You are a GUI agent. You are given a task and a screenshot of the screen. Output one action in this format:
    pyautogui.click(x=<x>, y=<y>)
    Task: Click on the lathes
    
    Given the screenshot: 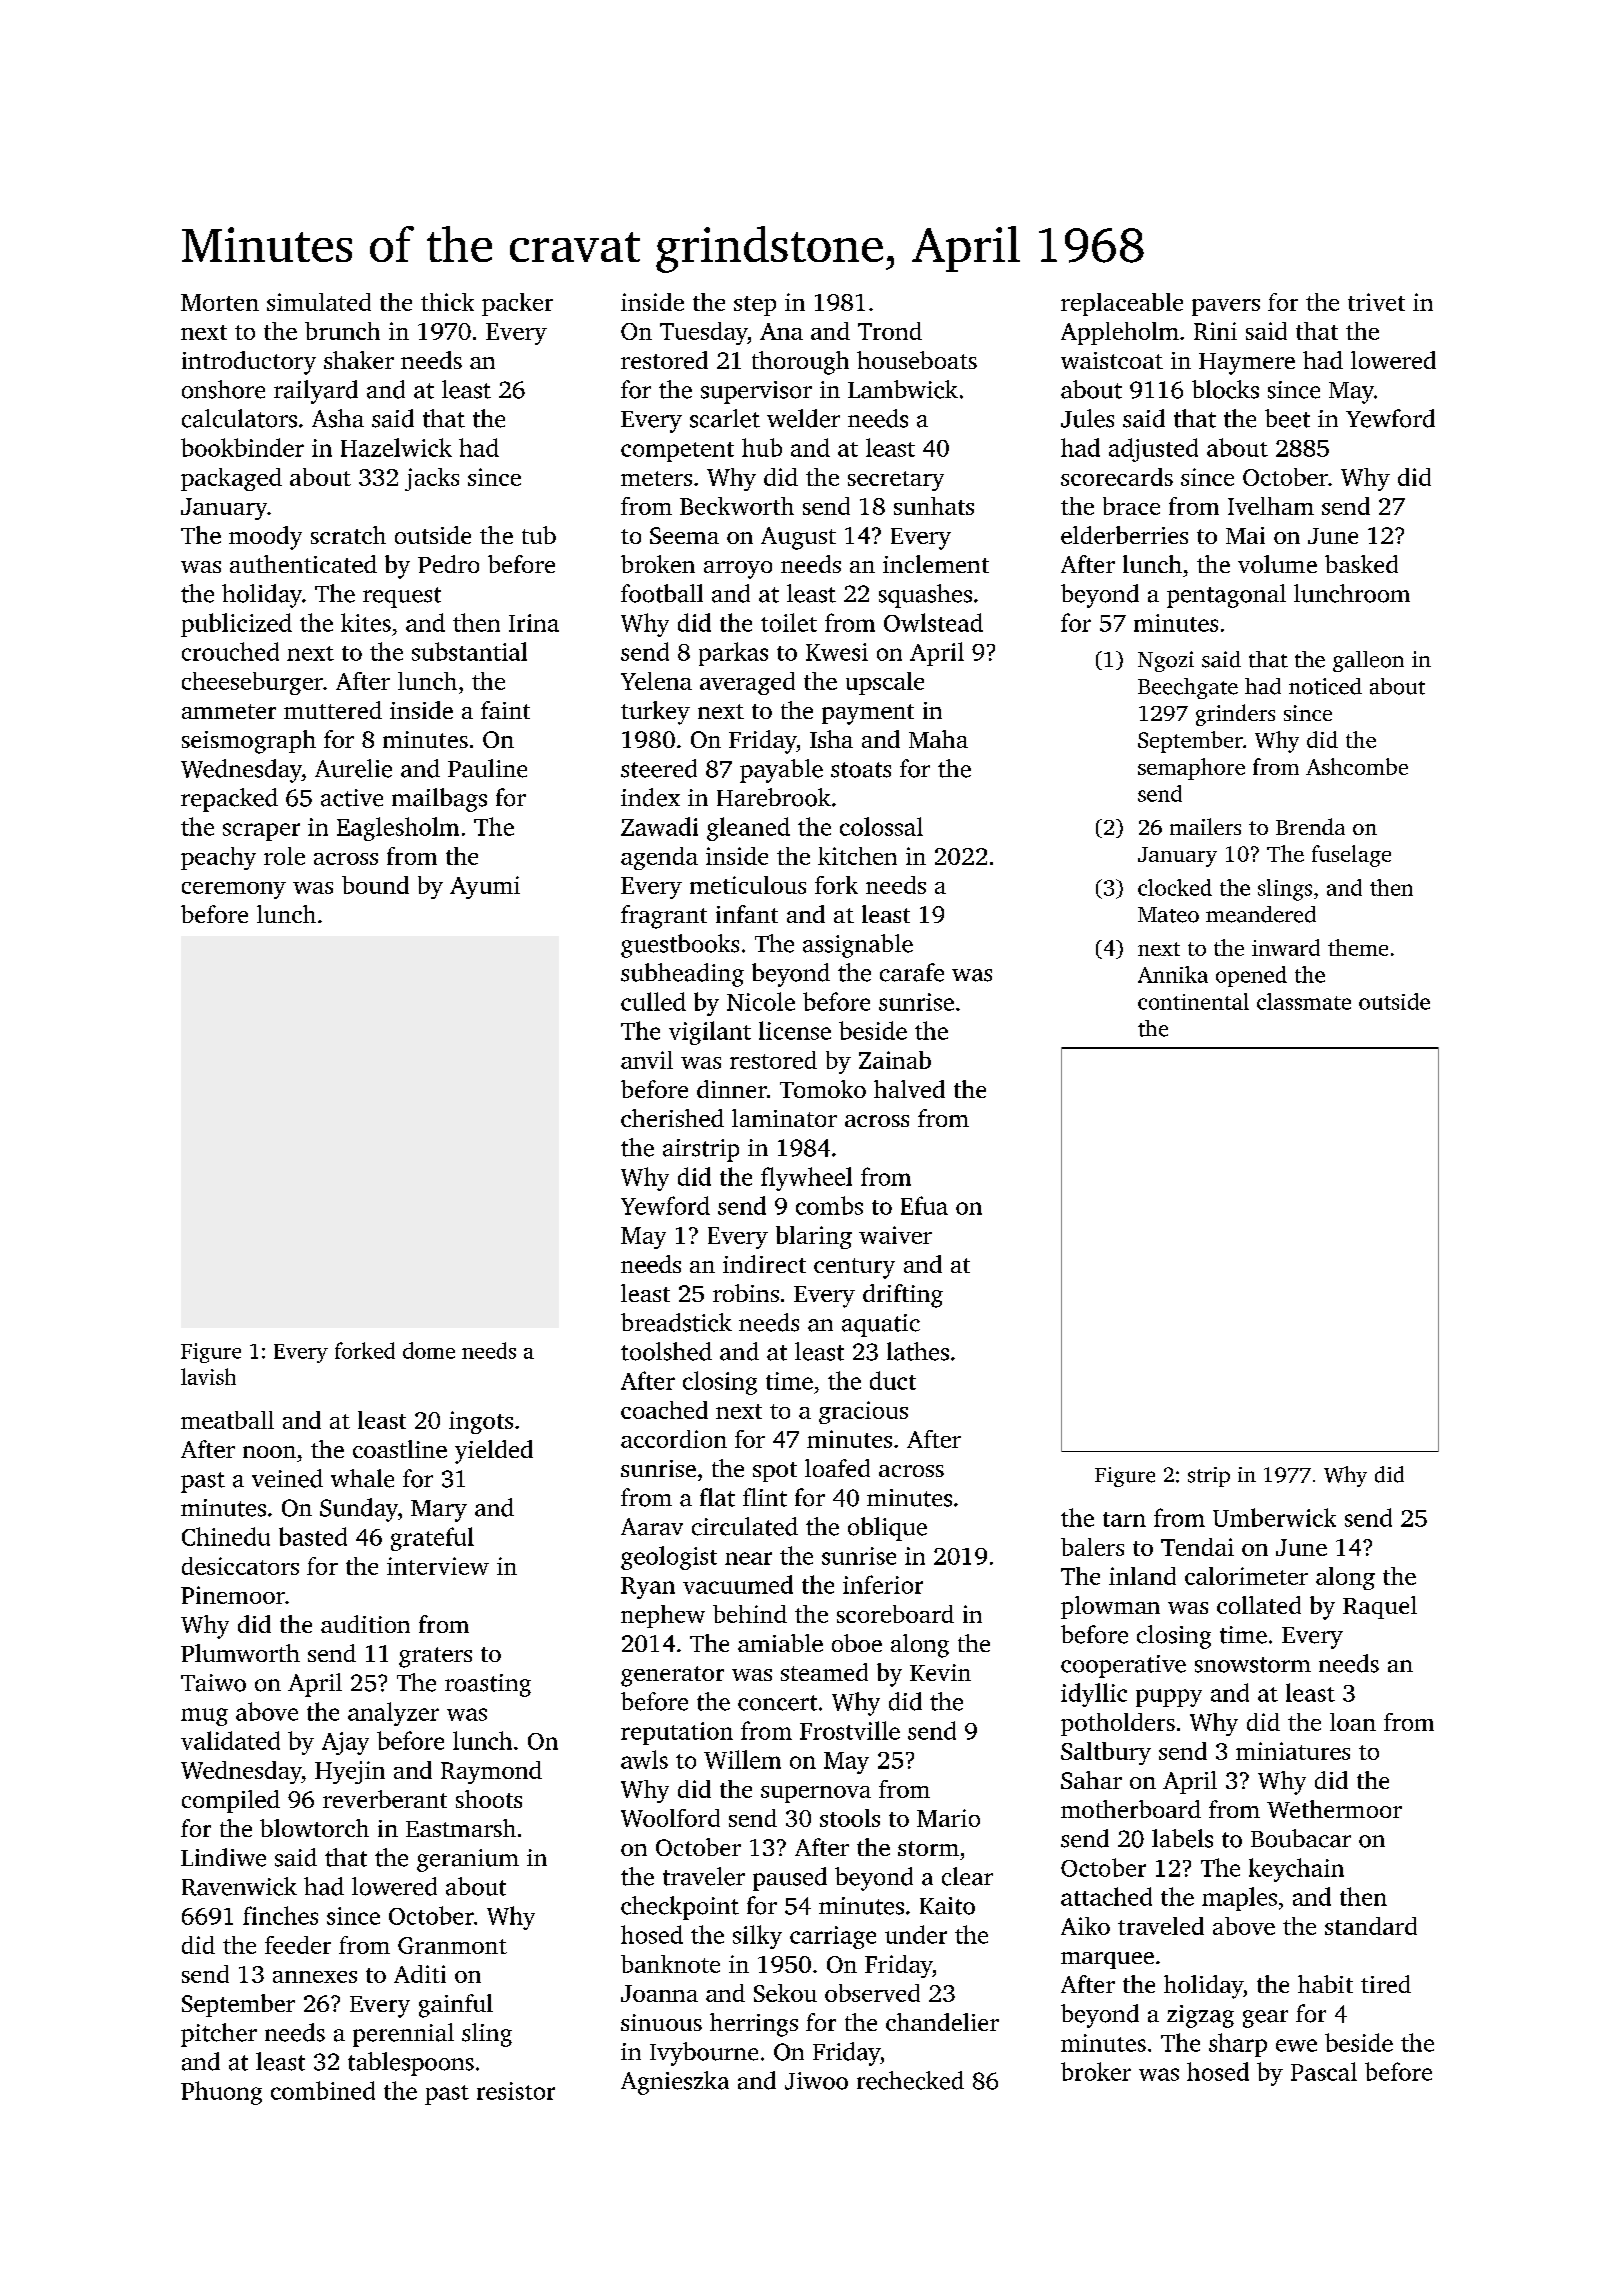 What is the action you would take?
    pyautogui.click(x=918, y=1351)
